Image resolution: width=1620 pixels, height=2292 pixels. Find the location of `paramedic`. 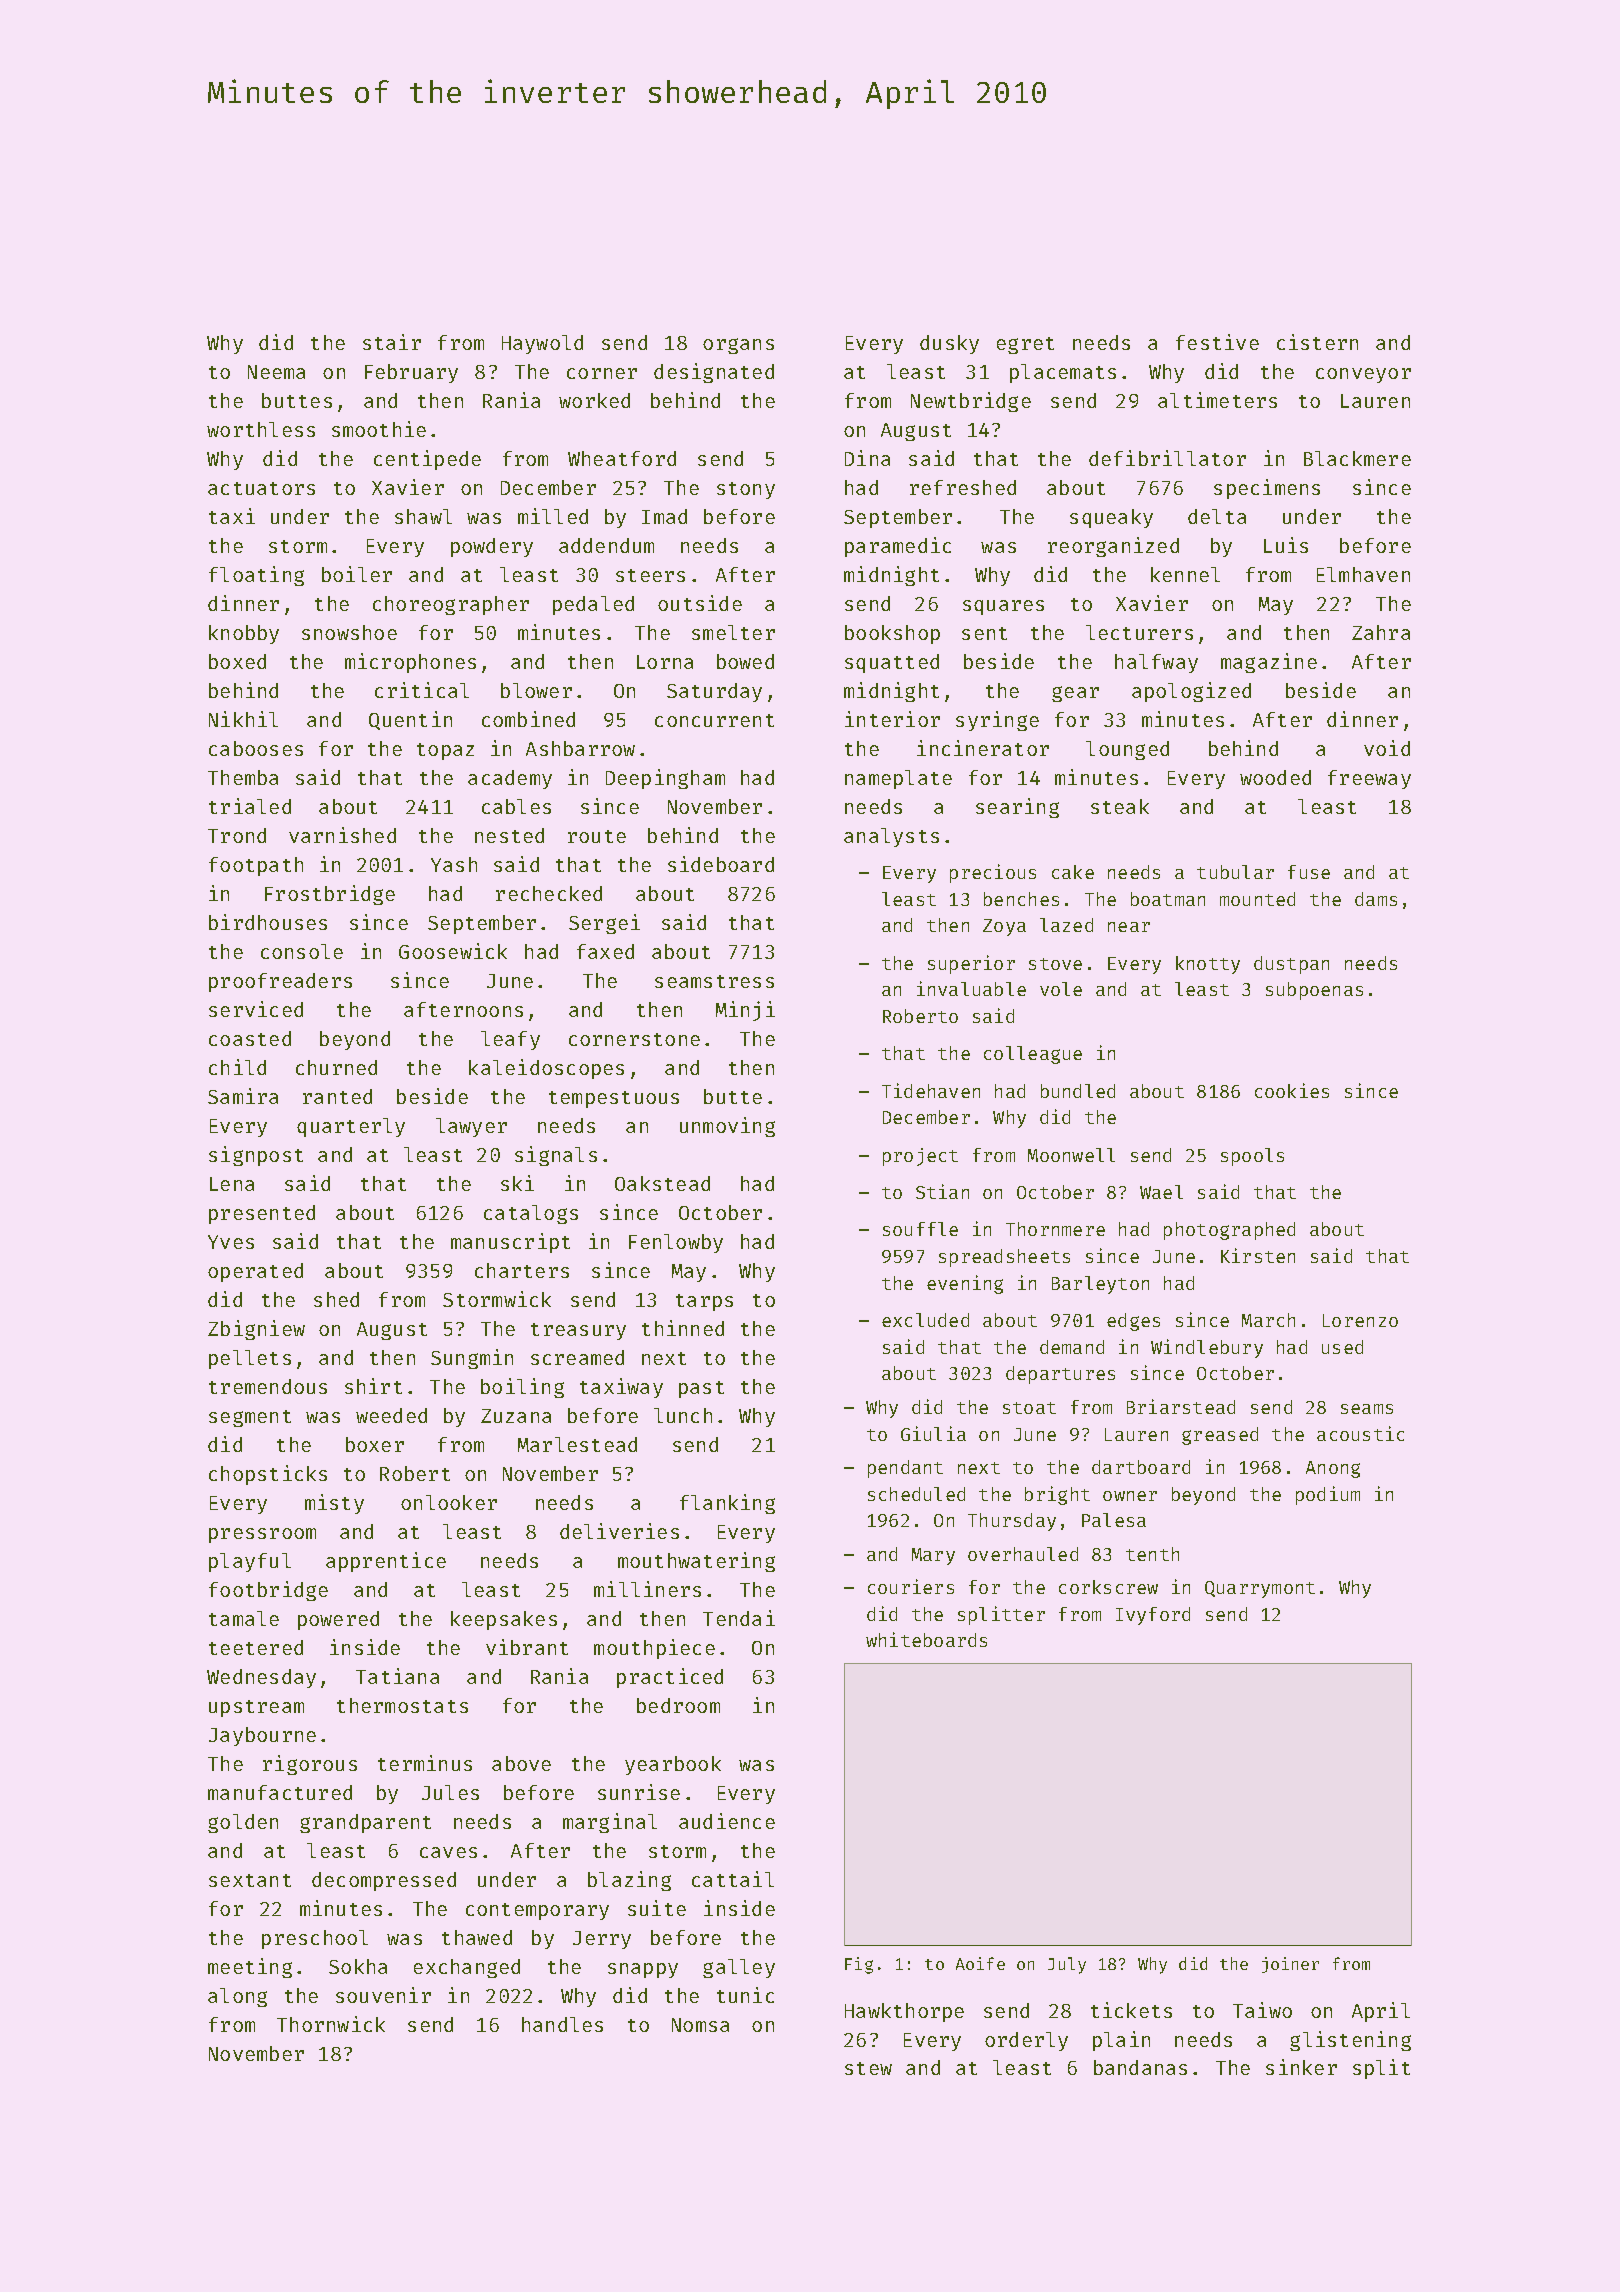

paramedic is located at coordinates (898, 547).
